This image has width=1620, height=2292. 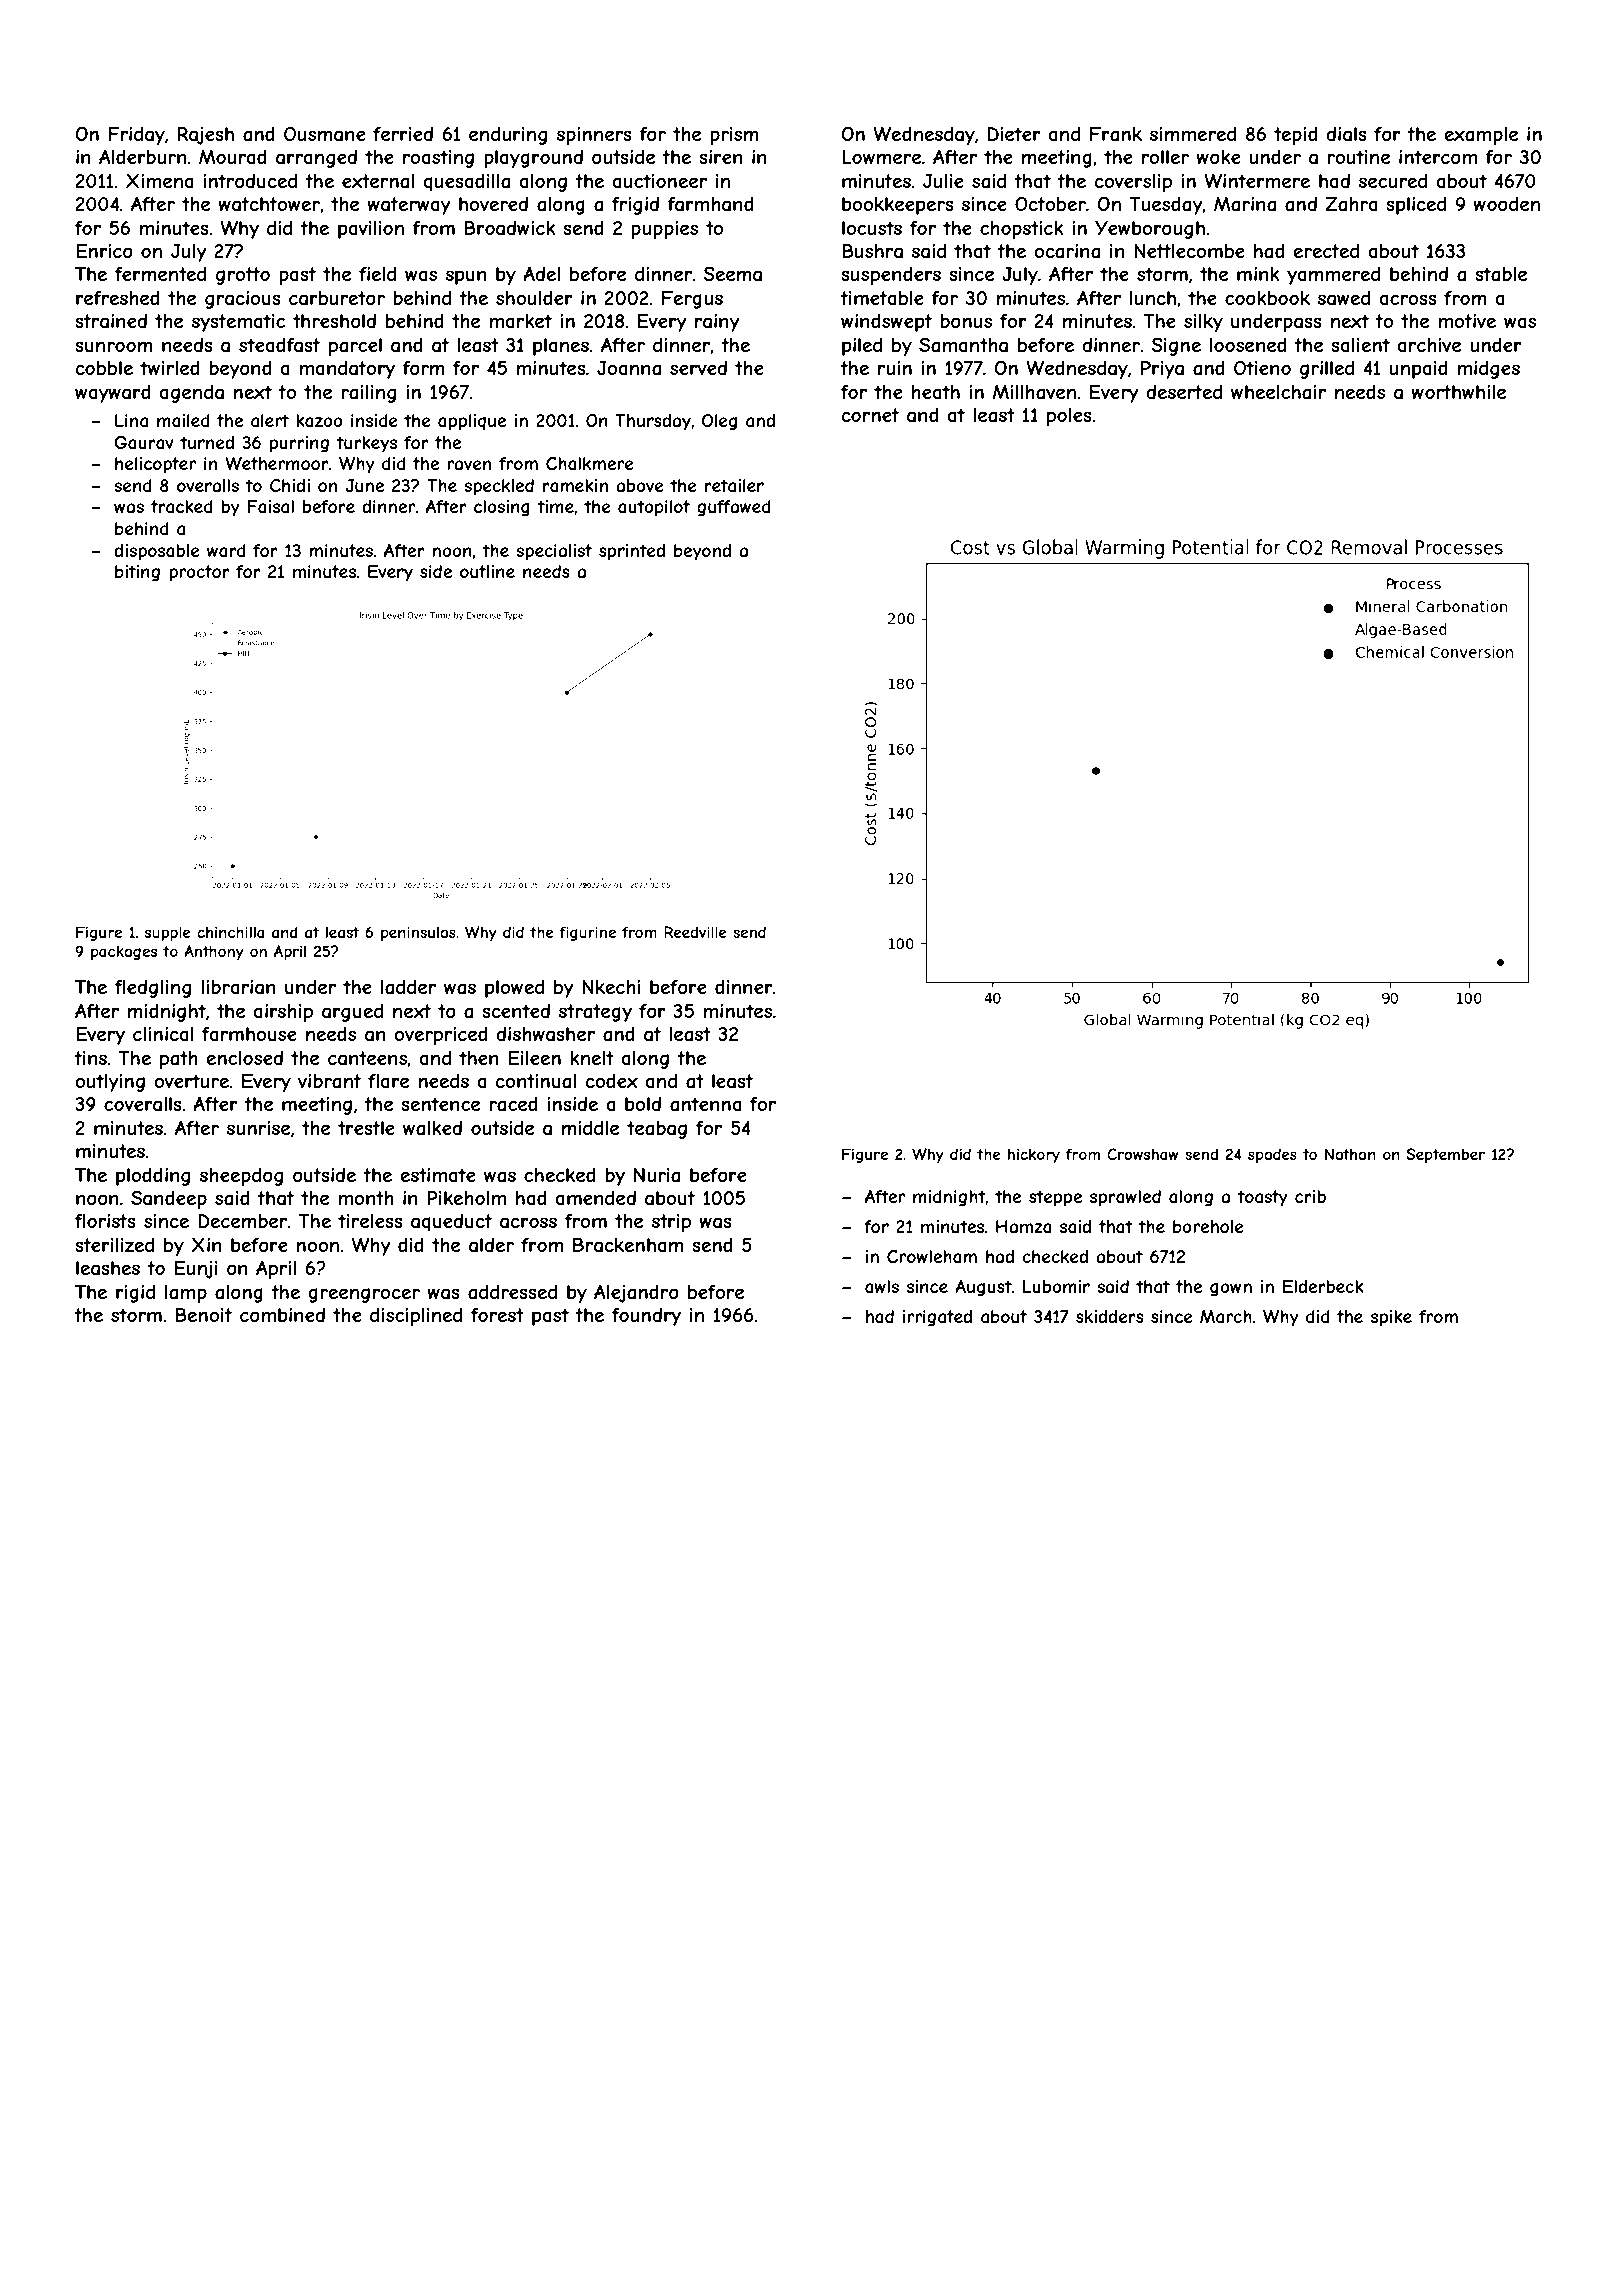 What do you see at coordinates (366, 444) in the image?
I see `turkeys` at bounding box center [366, 444].
